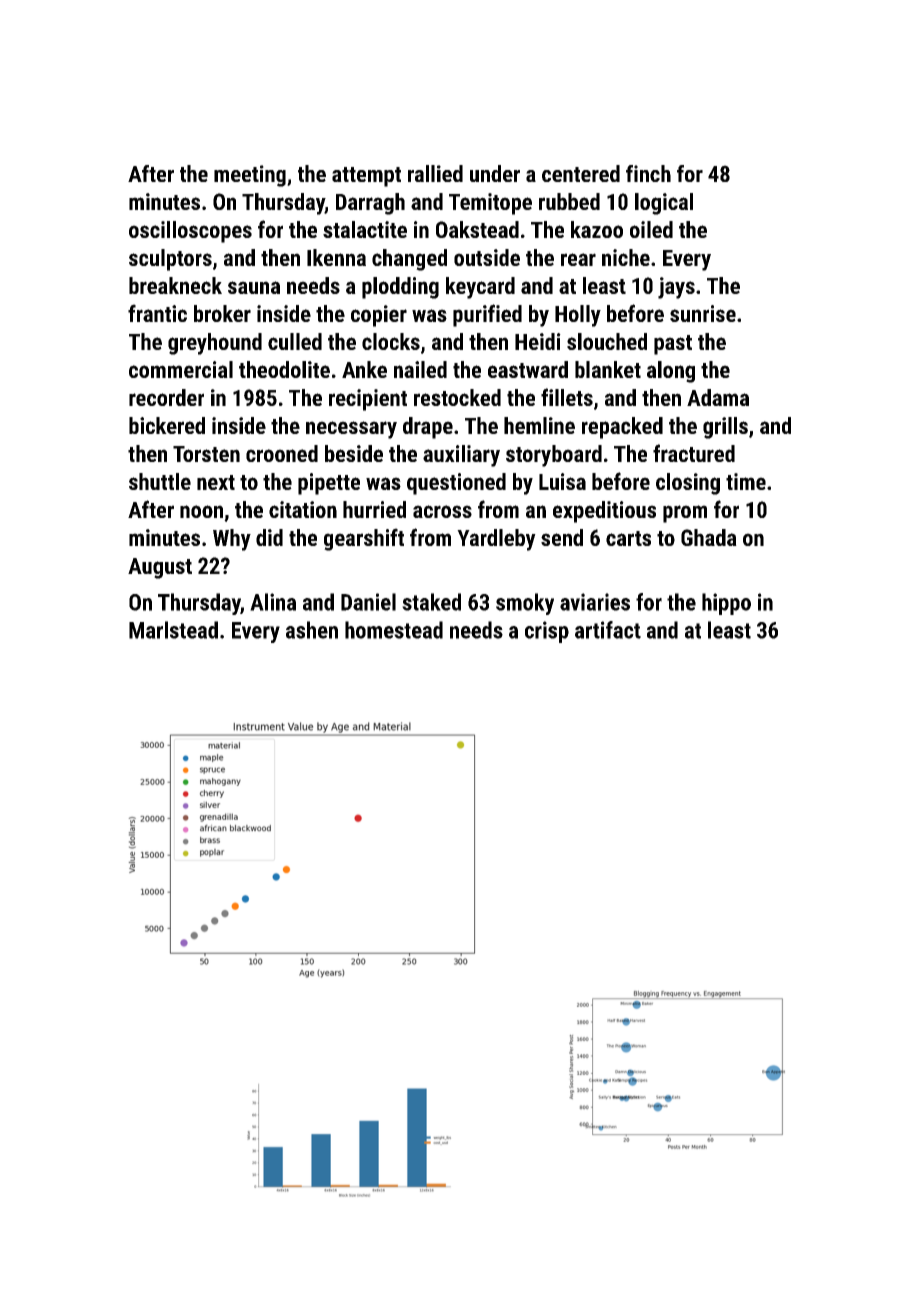  I want to click on Adama, so click(718, 397).
